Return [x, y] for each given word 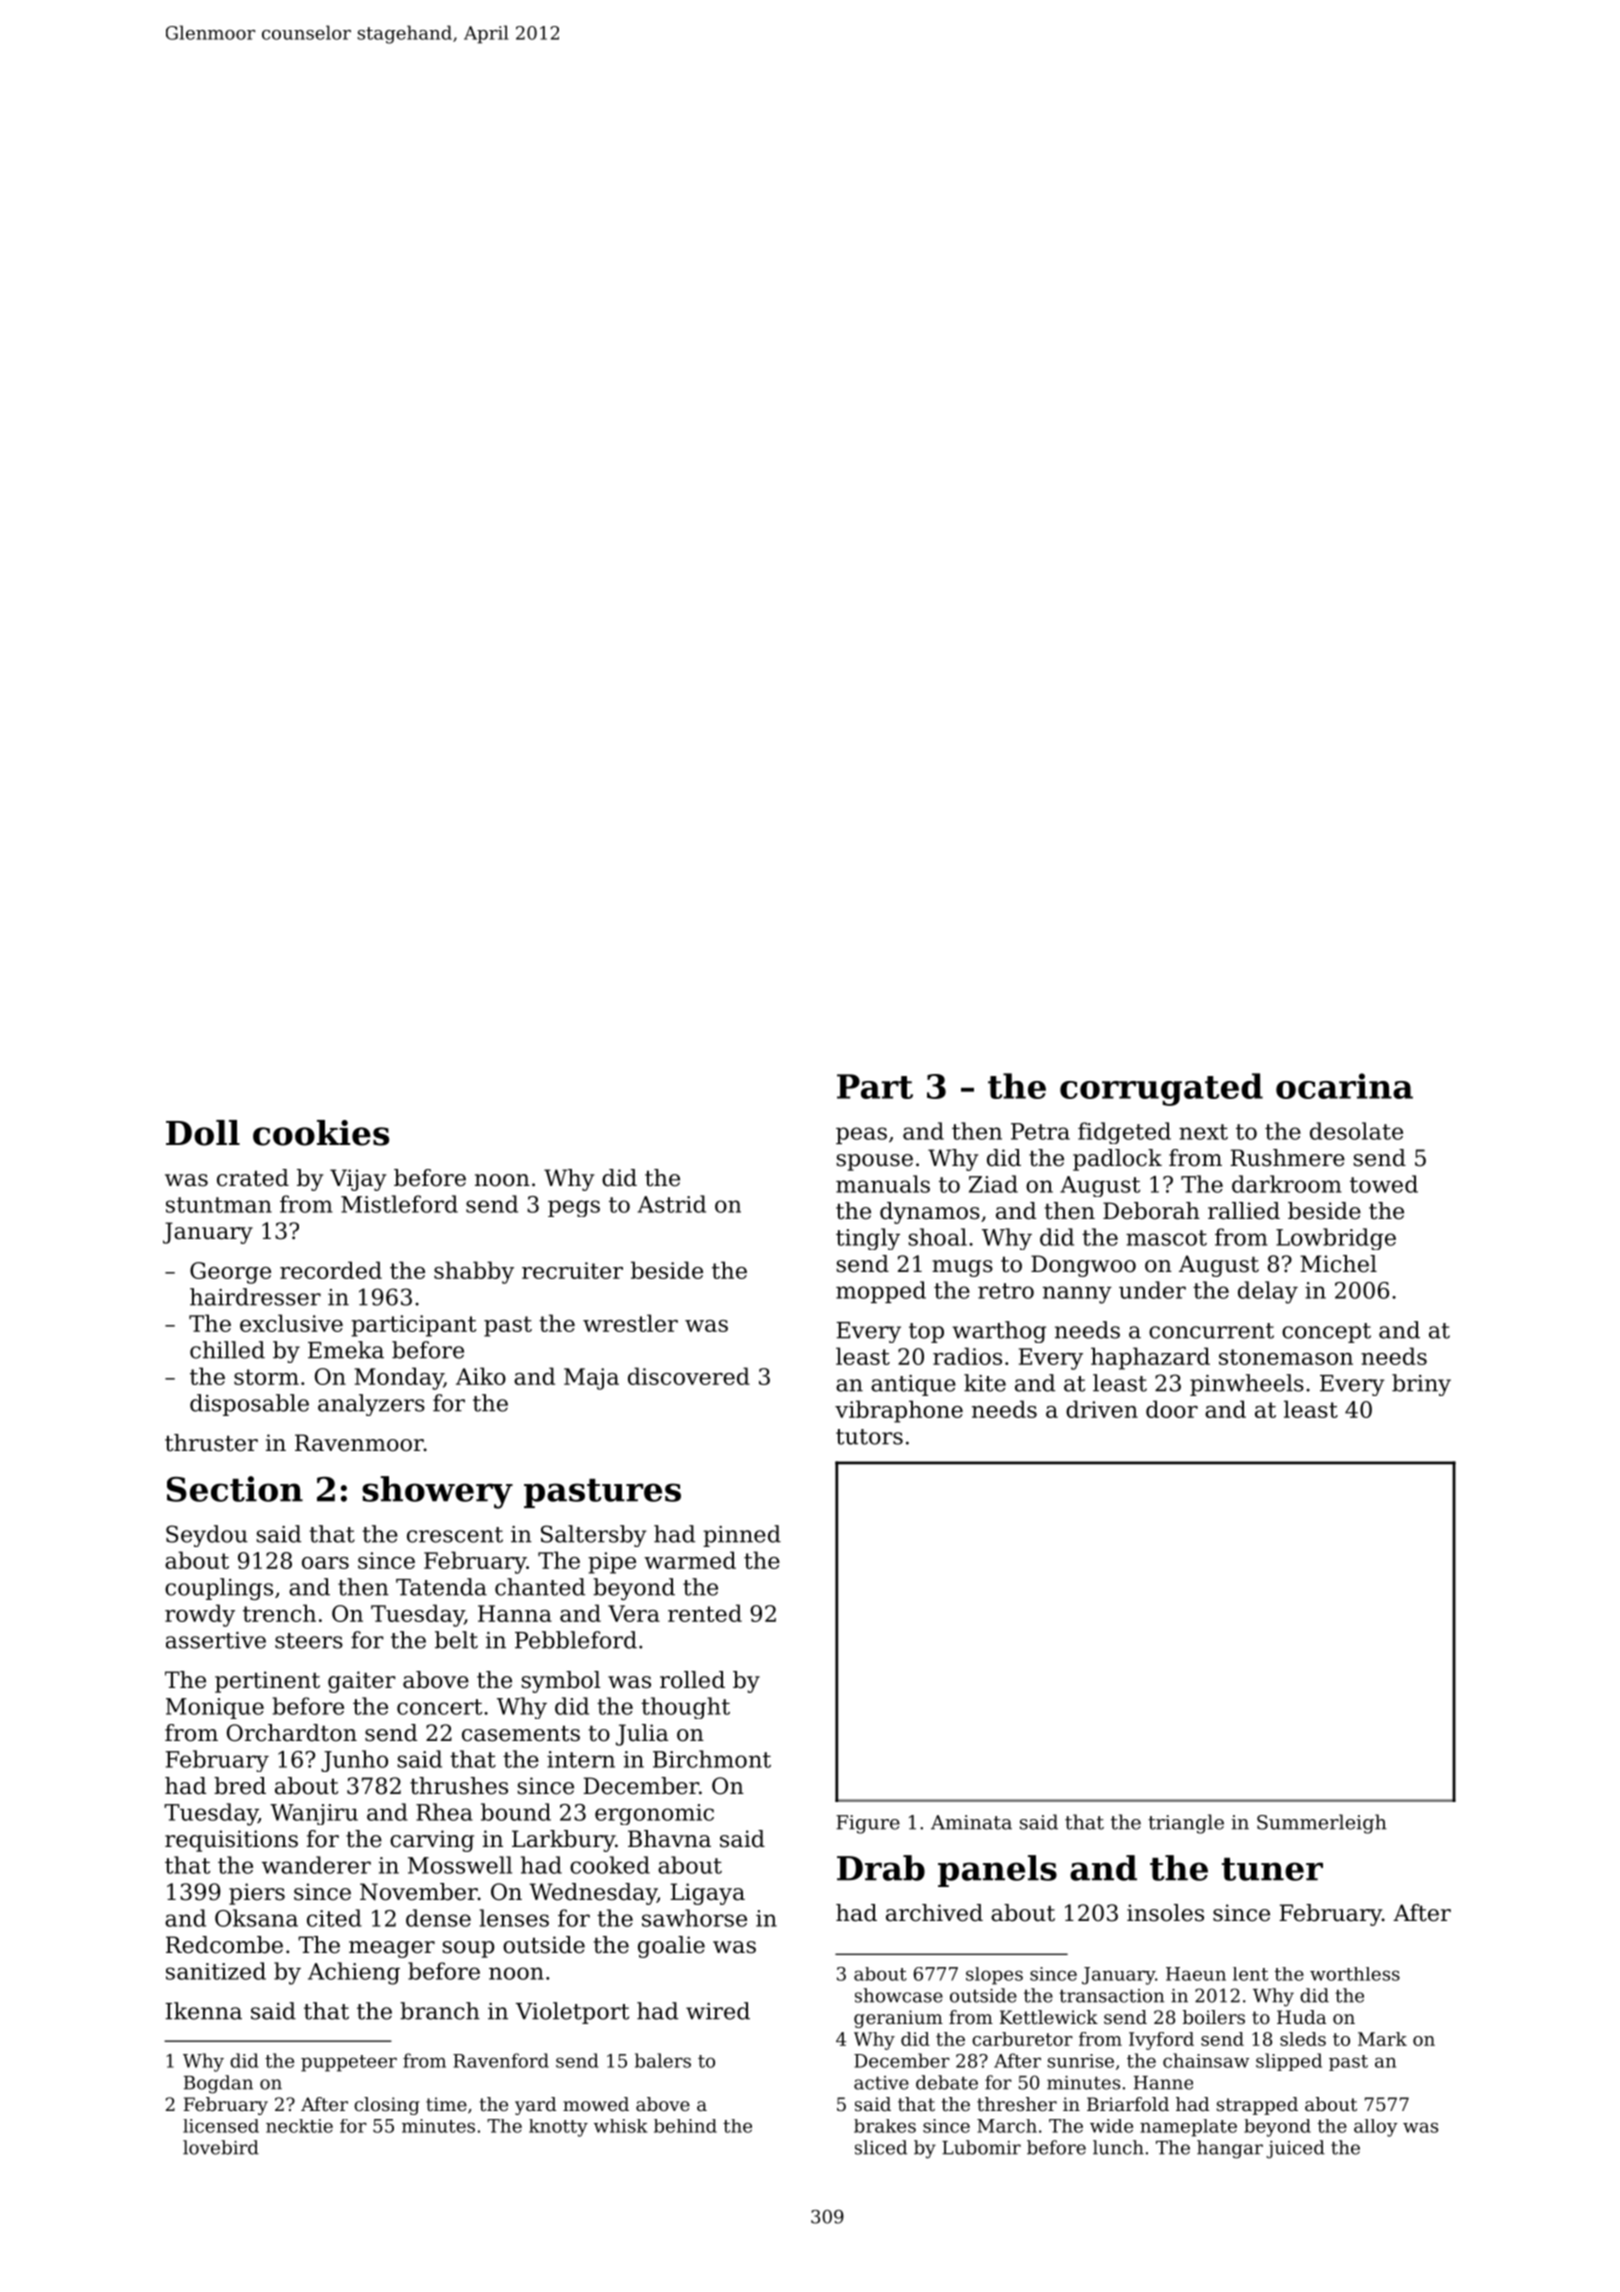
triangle [1186, 1824]
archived [934, 1913]
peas [861, 1135]
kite [985, 1383]
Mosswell [460, 1865]
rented [705, 1613]
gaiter [361, 1682]
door [1172, 1409]
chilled [227, 1350]
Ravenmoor [359, 1443]
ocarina [1344, 1086]
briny [1421, 1385]
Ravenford [501, 2060]
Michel [1338, 1264]
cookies [321, 1133]
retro [1006, 1291]
